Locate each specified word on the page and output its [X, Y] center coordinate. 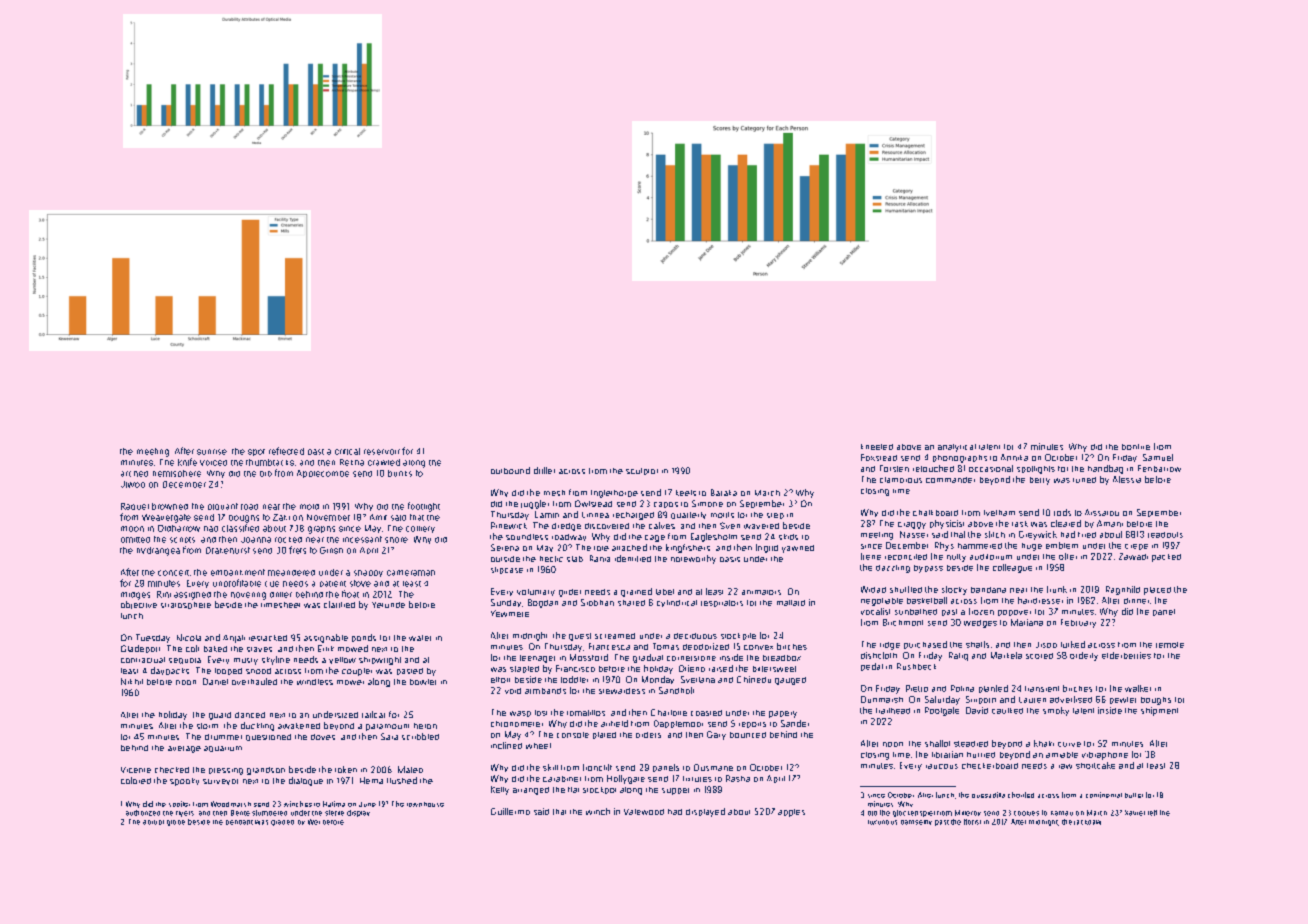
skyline [276, 660]
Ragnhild [1123, 590]
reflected [286, 451]
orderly [1084, 656]
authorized [143, 813]
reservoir [382, 452]
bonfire [1136, 447]
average [184, 749]
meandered [291, 573]
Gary [716, 735]
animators [761, 592]
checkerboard [990, 766]
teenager [537, 659]
